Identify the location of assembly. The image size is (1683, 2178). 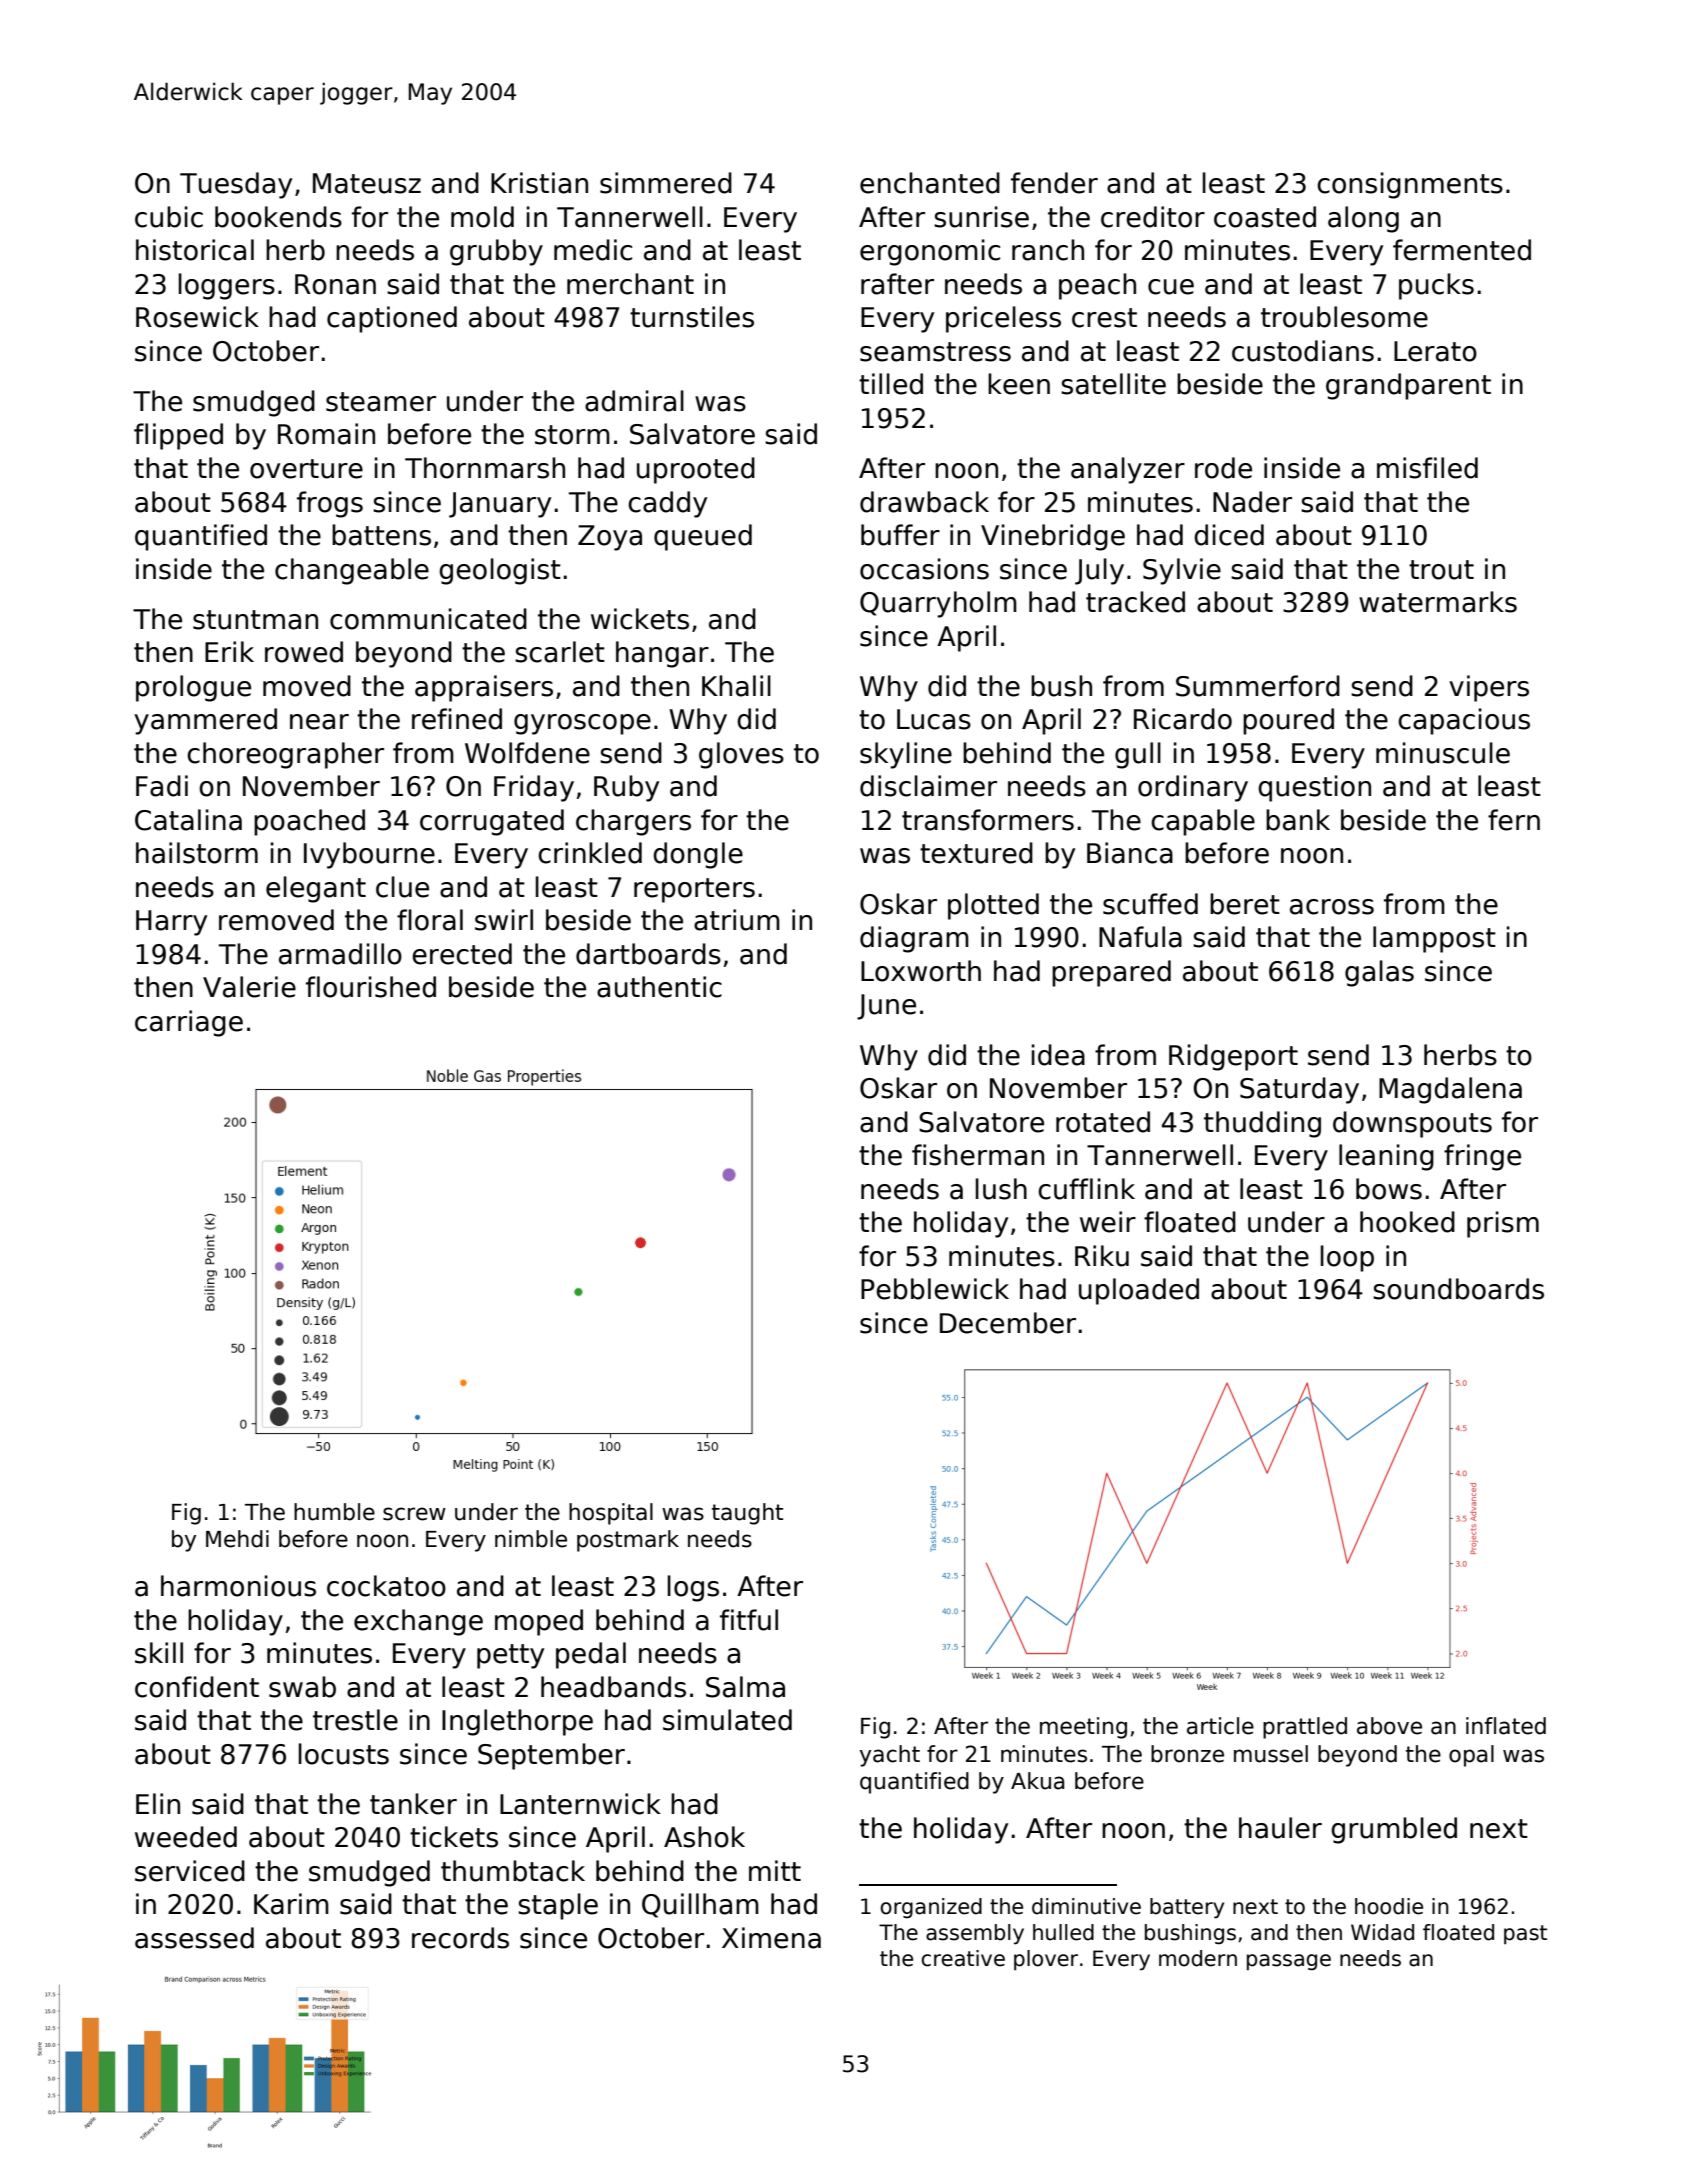
(975, 1934).
